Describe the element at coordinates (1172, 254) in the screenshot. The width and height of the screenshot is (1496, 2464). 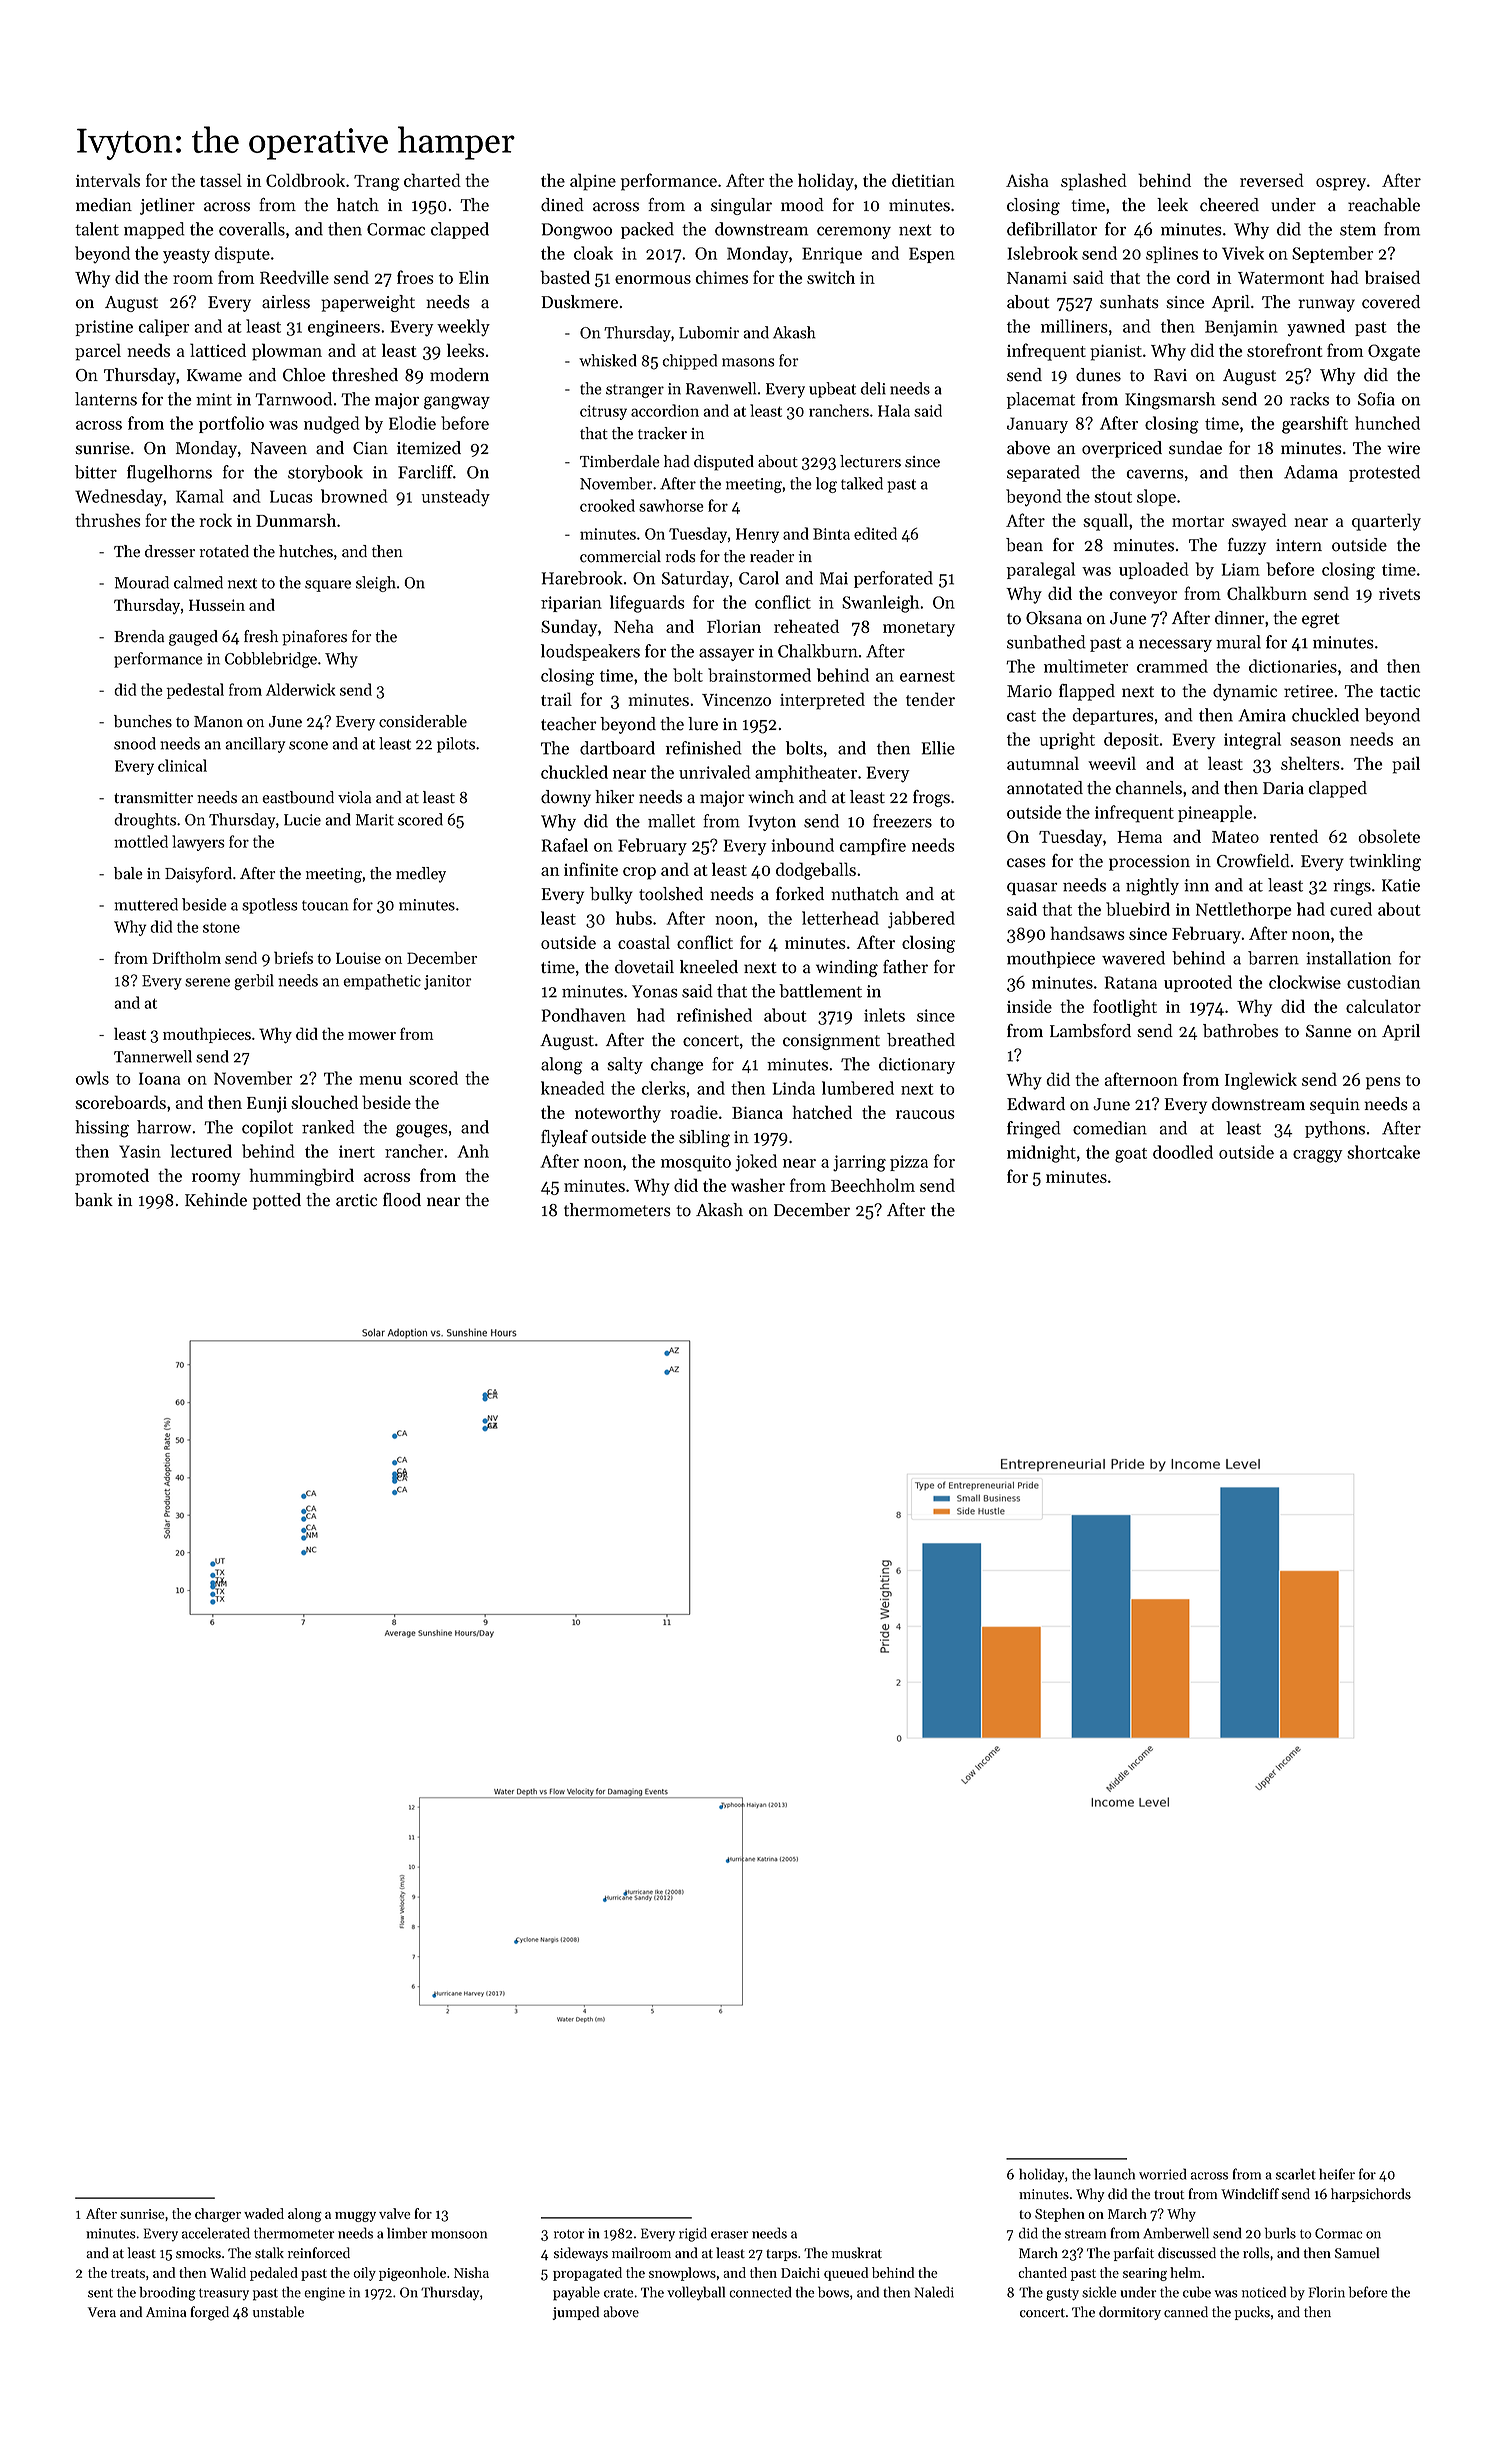
I see `splines` at that location.
